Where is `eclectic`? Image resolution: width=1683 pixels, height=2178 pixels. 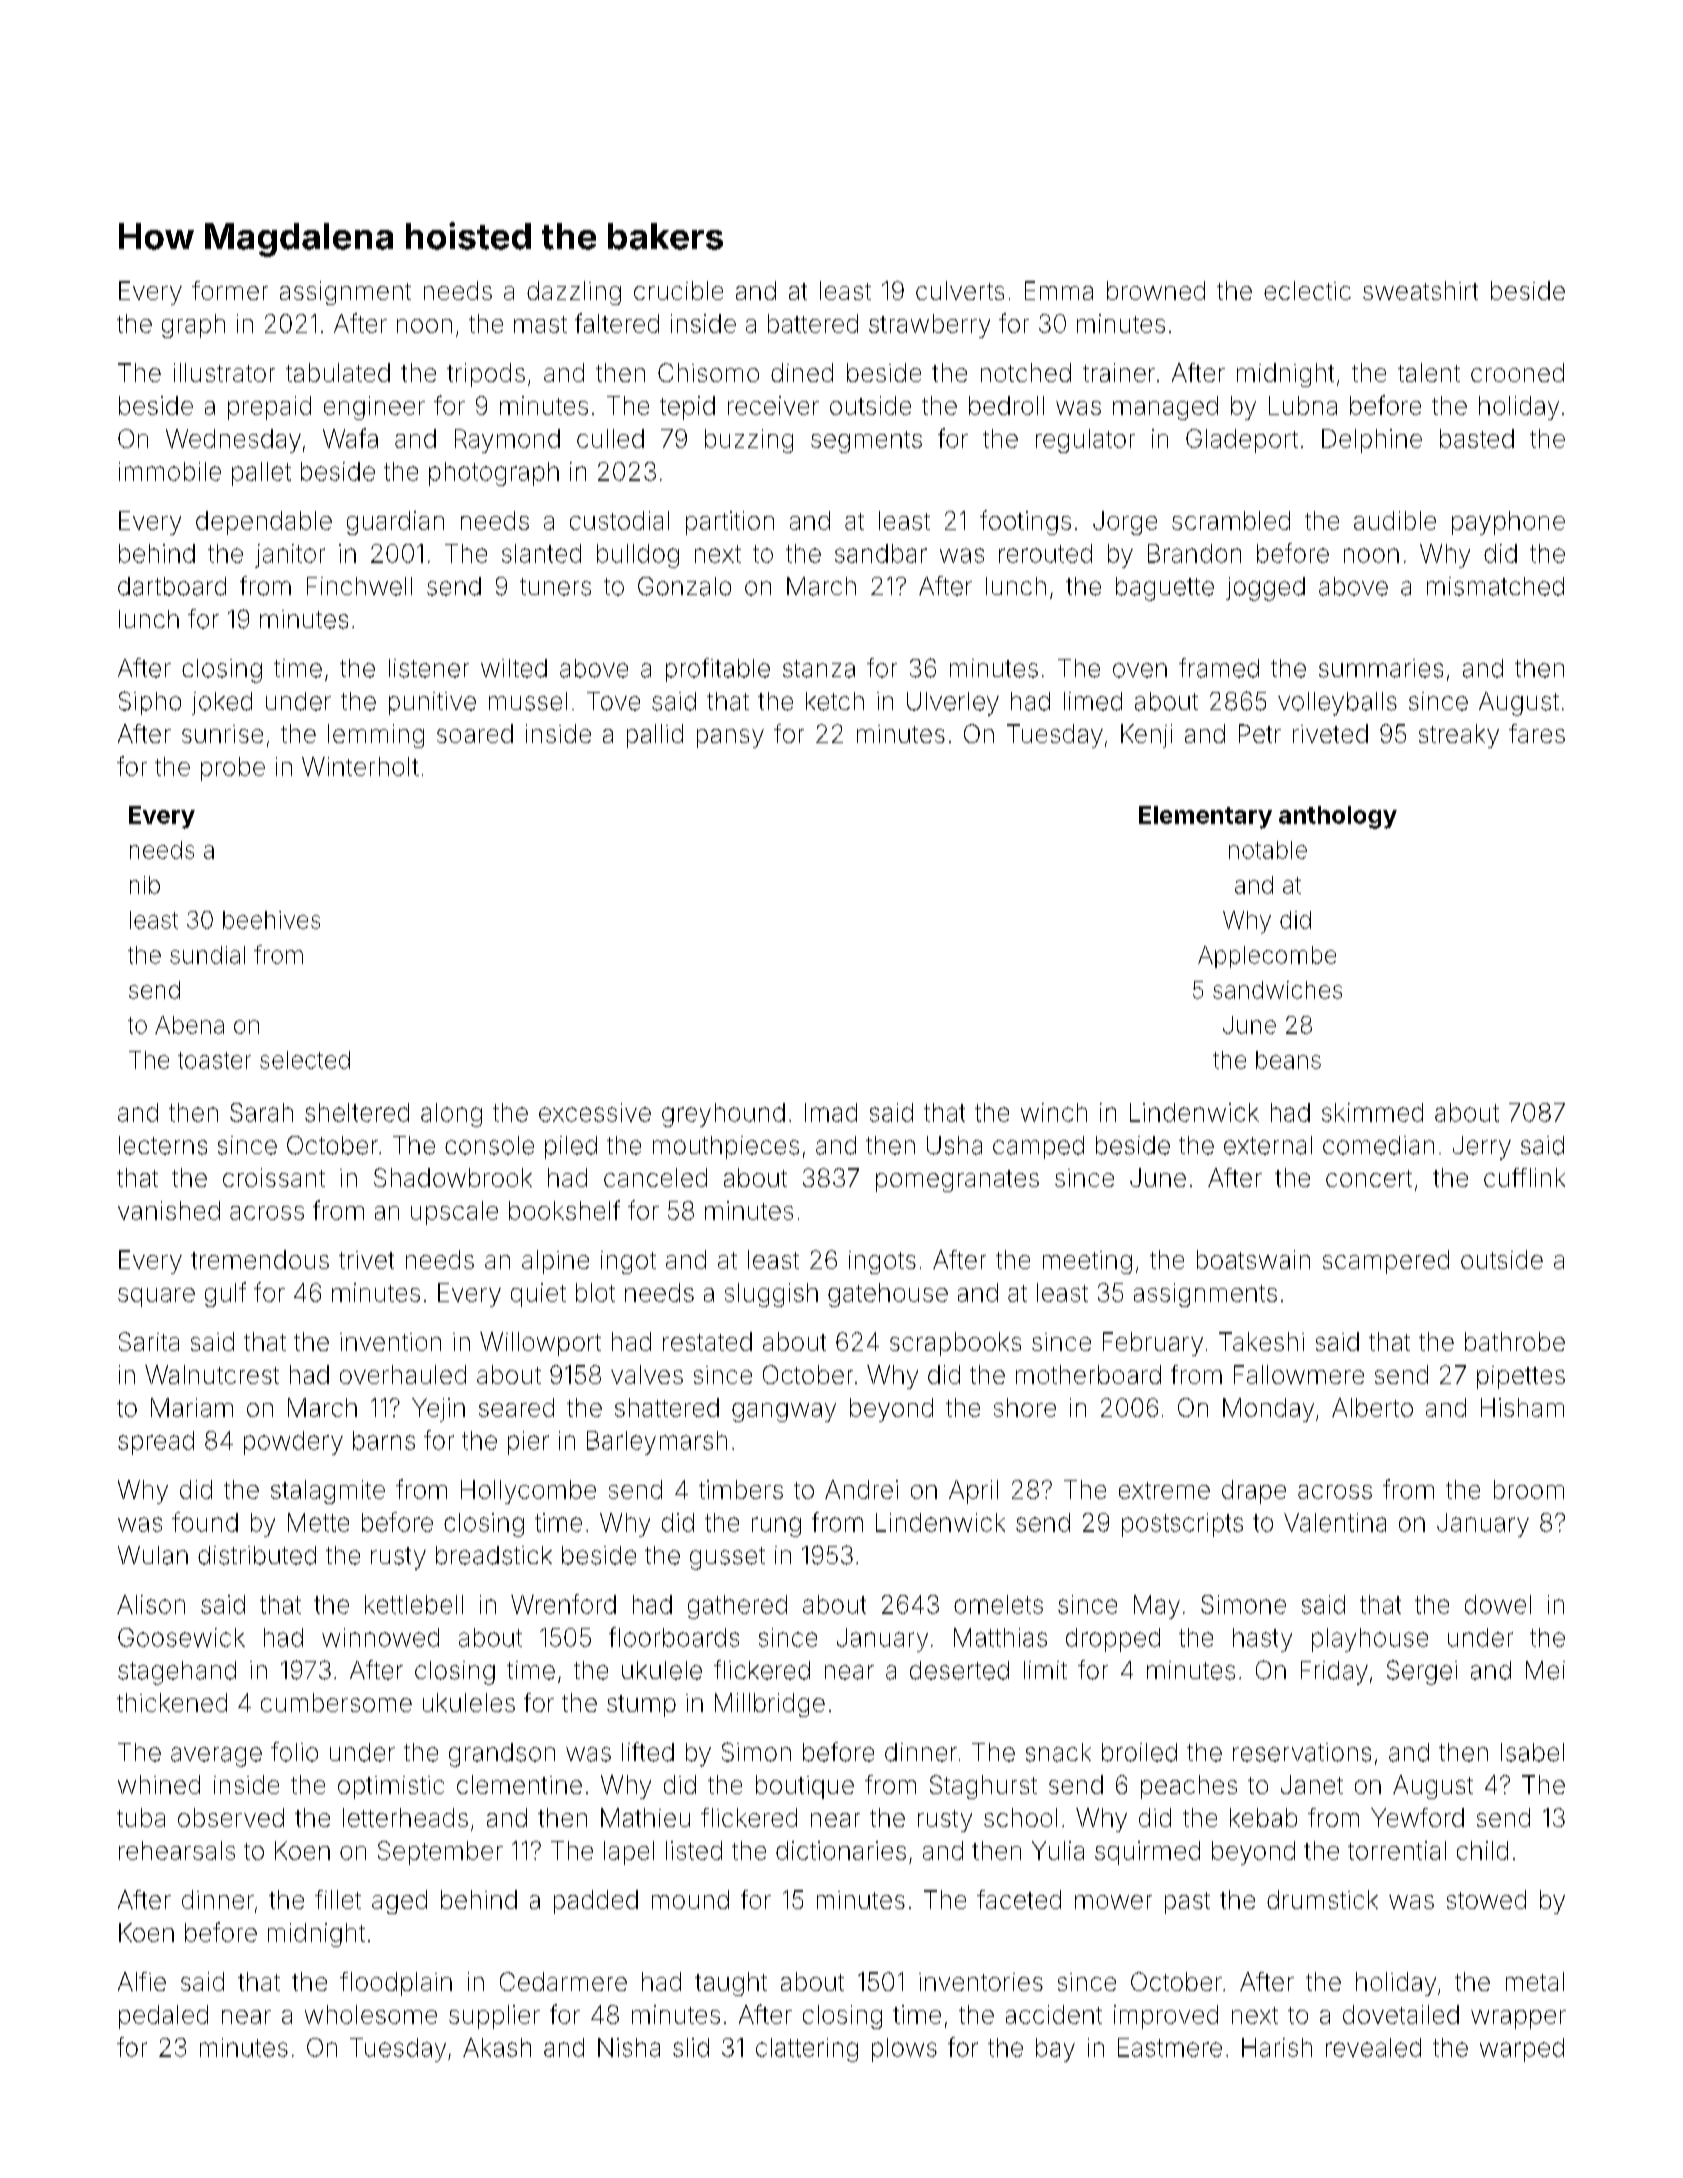 eclectic is located at coordinates (1307, 290).
